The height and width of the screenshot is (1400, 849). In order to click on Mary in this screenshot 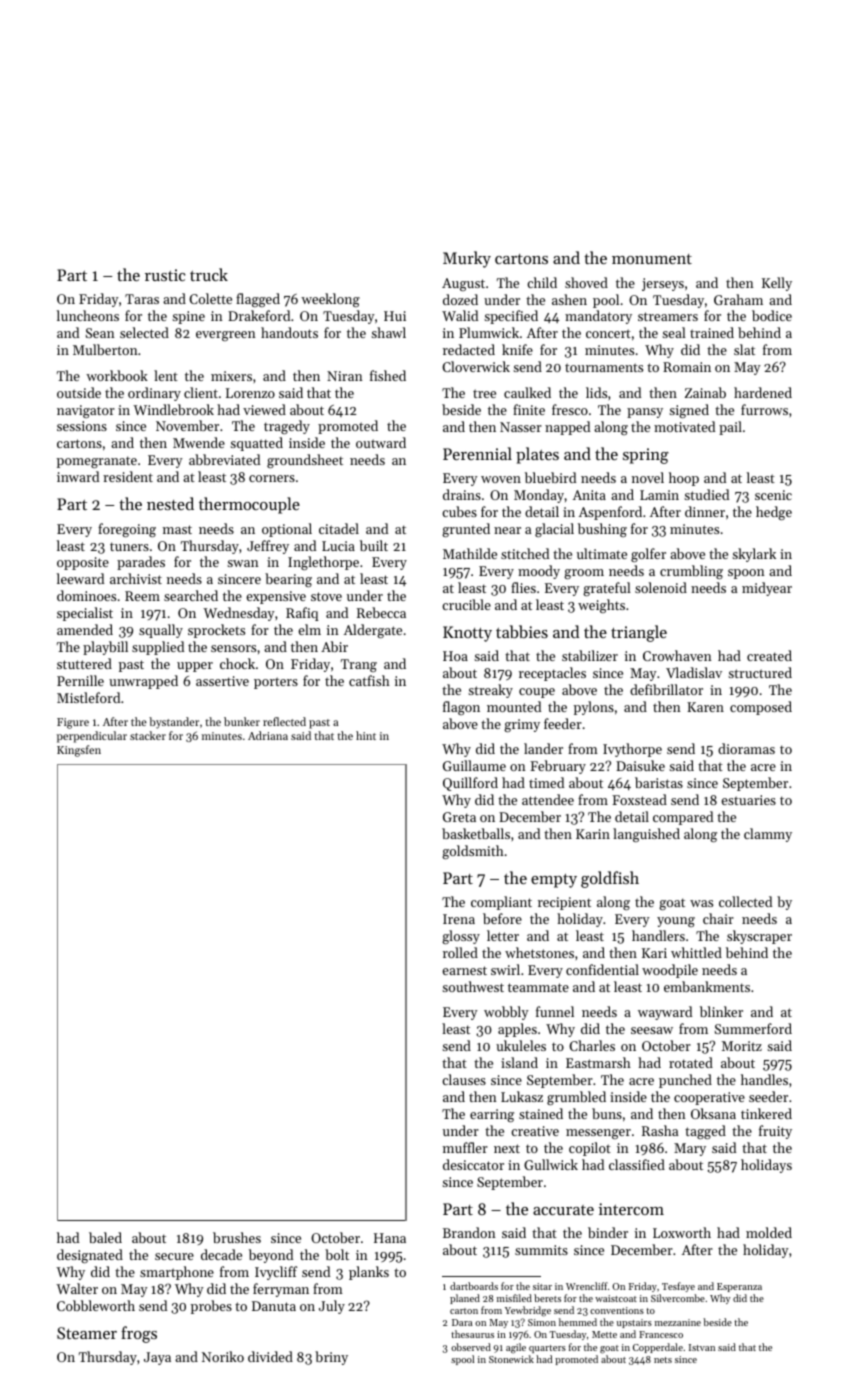, I will do `click(690, 1149)`.
